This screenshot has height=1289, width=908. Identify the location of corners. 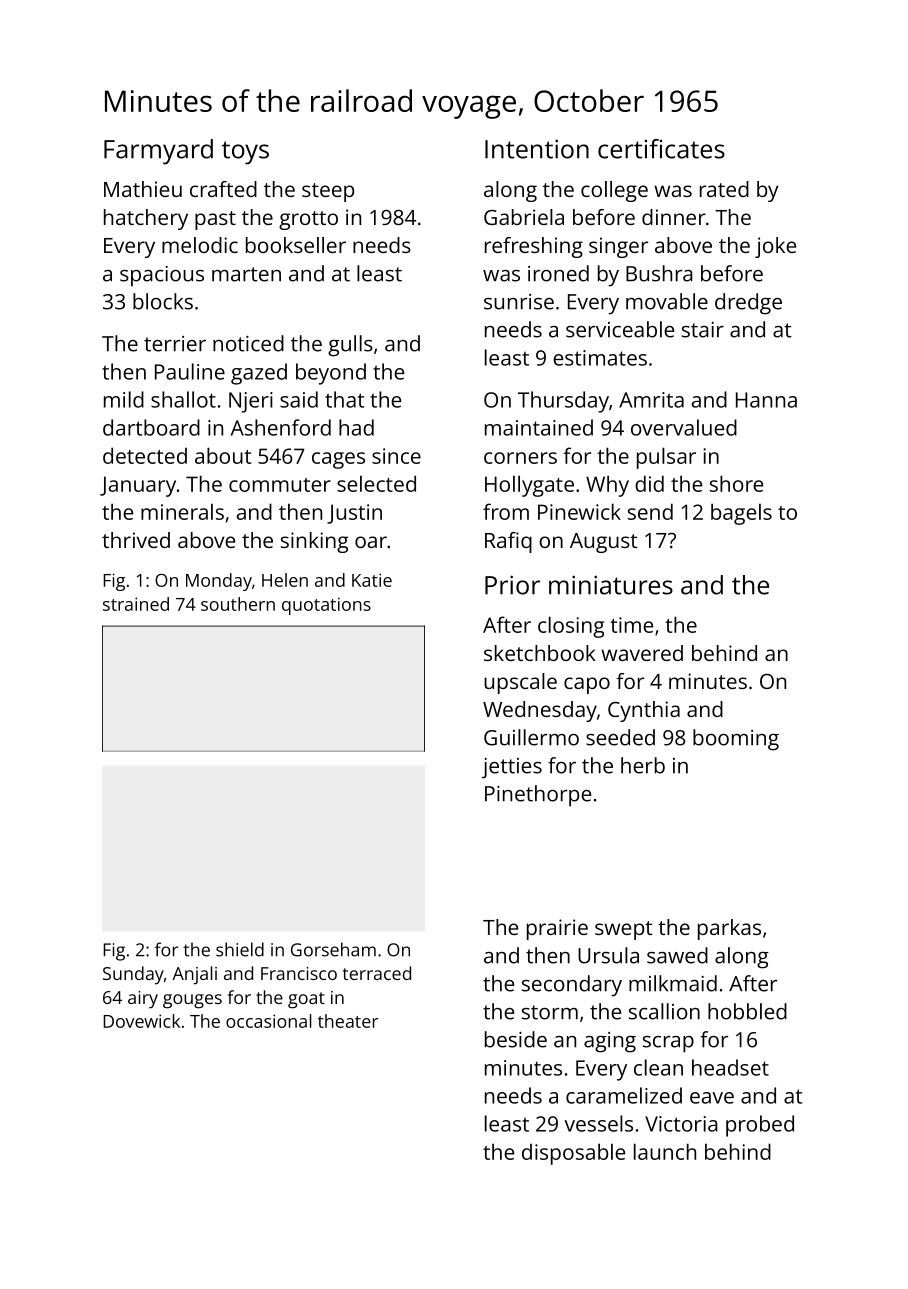
(520, 458).
